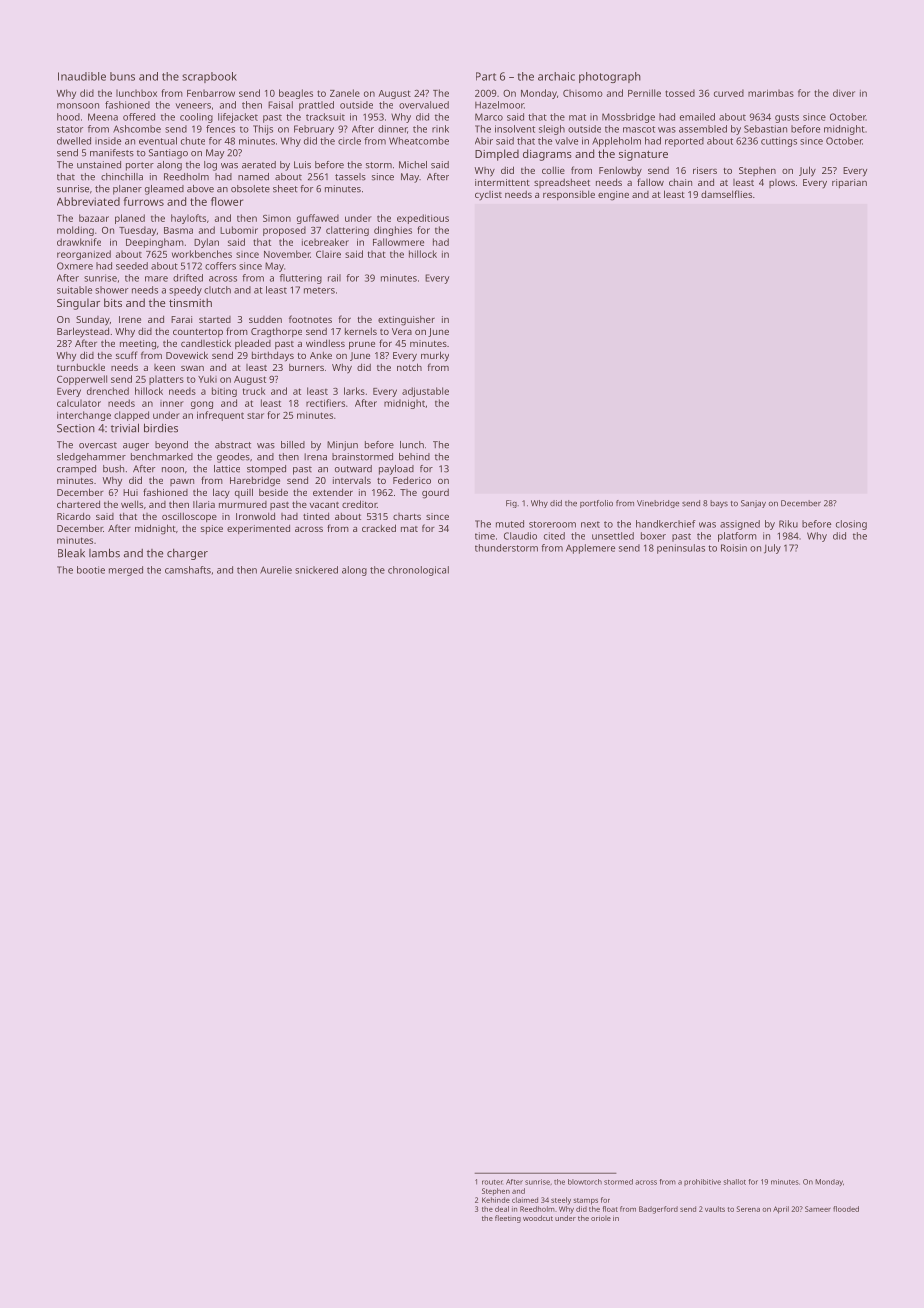 The height and width of the screenshot is (1308, 924). I want to click on bootie, so click(91, 570).
